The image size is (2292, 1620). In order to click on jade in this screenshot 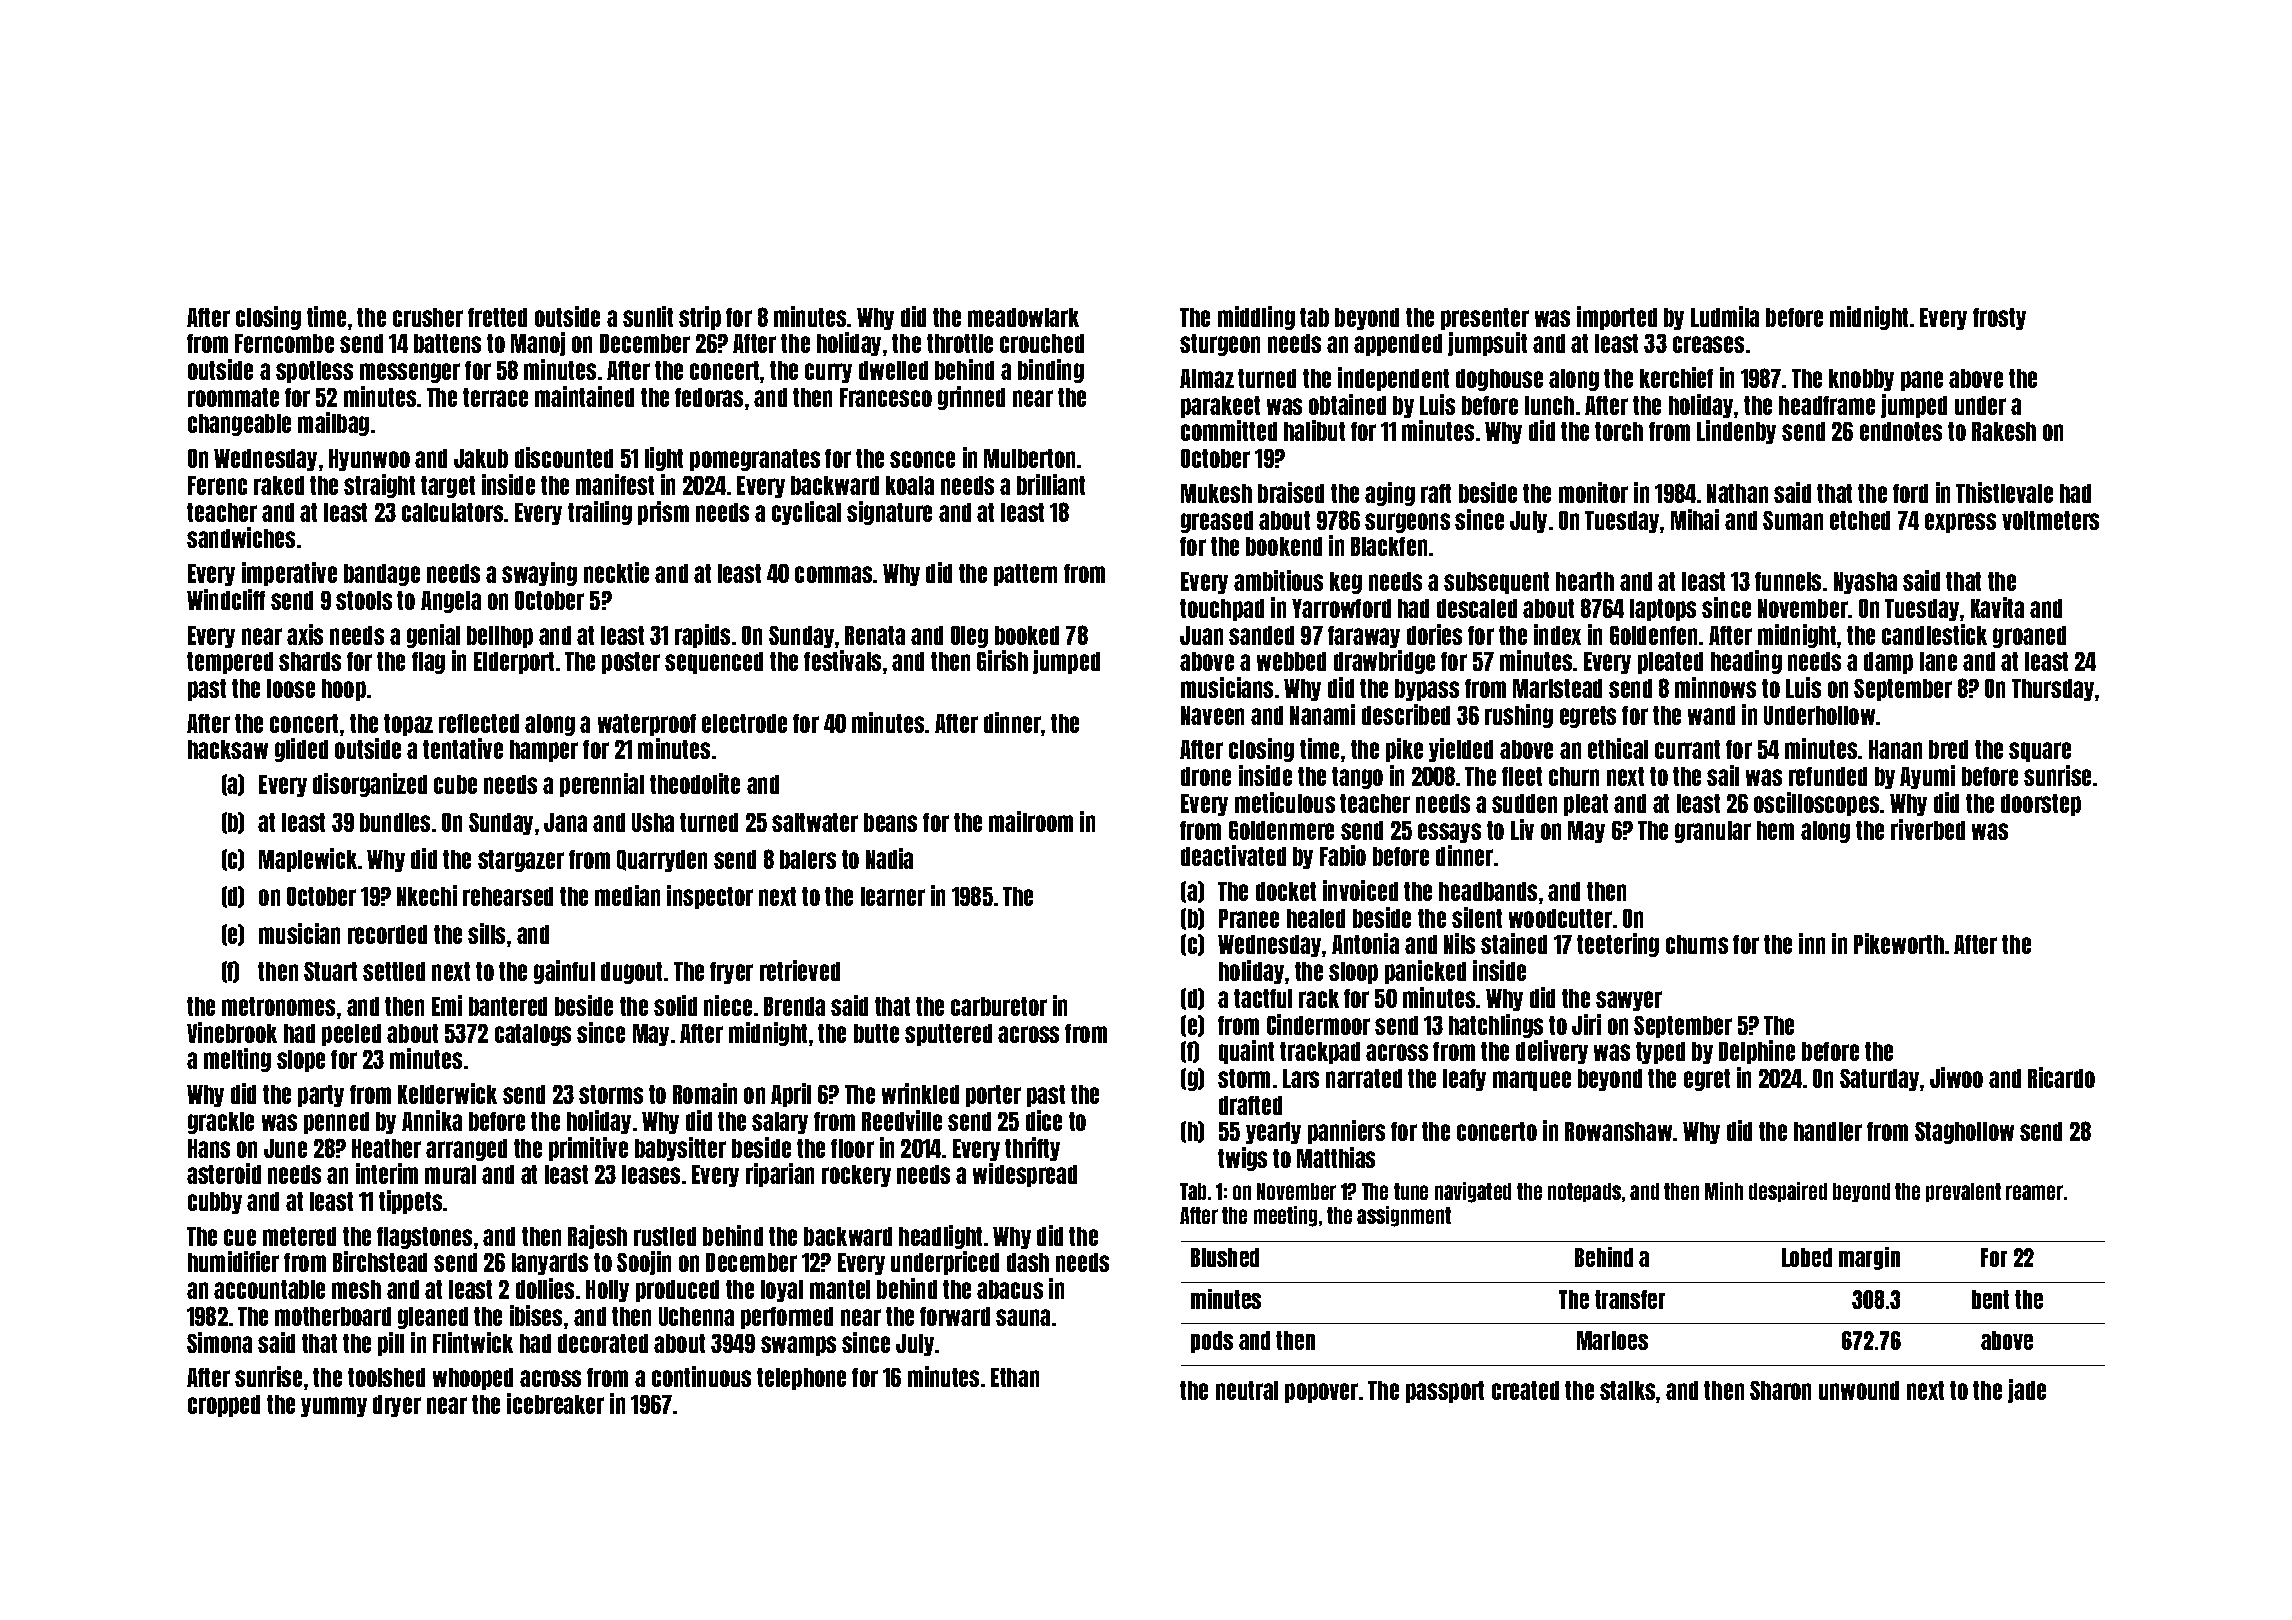, I will do `click(2027, 1391)`.
